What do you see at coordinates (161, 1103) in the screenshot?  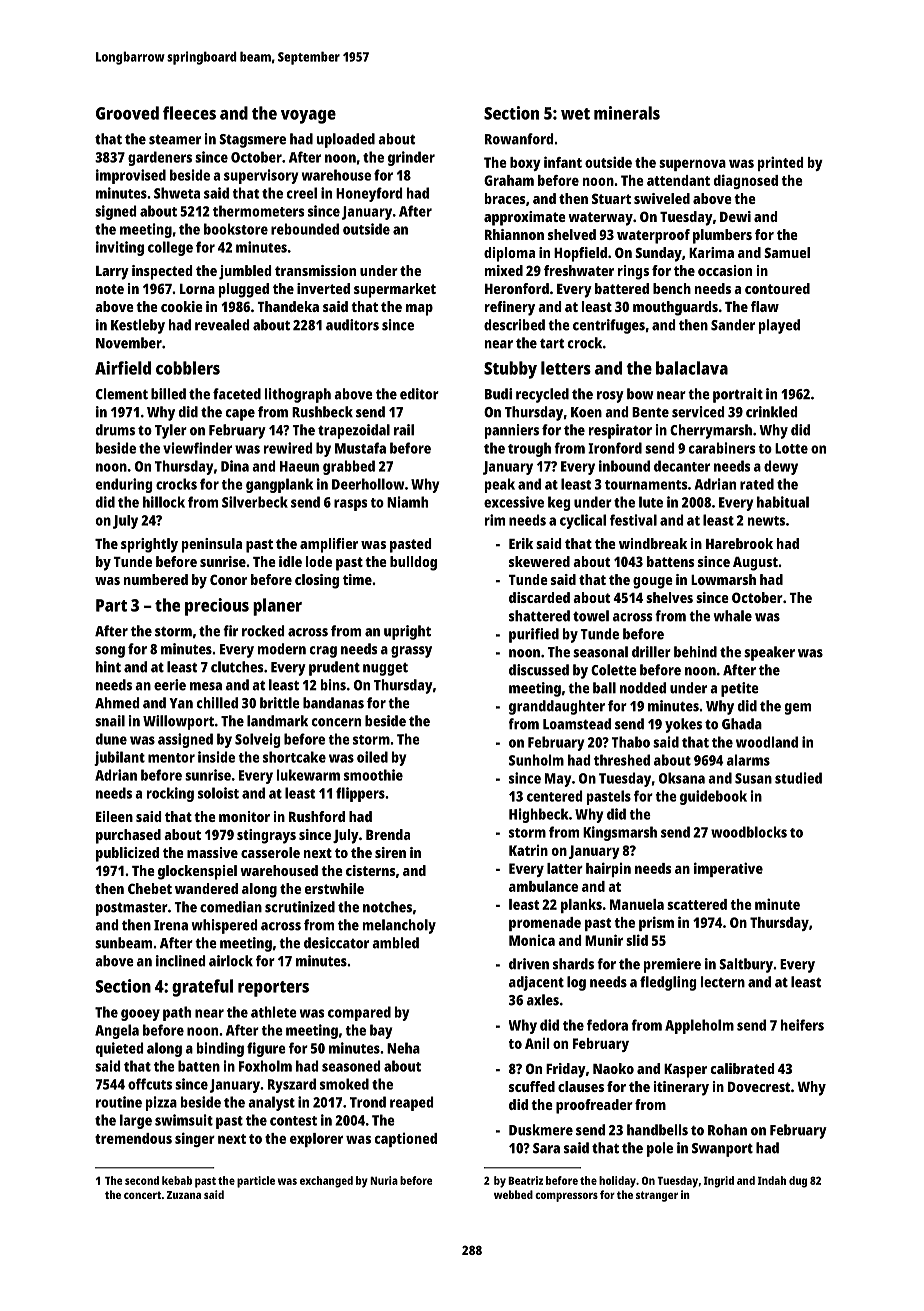 I see `pizza` at bounding box center [161, 1103].
